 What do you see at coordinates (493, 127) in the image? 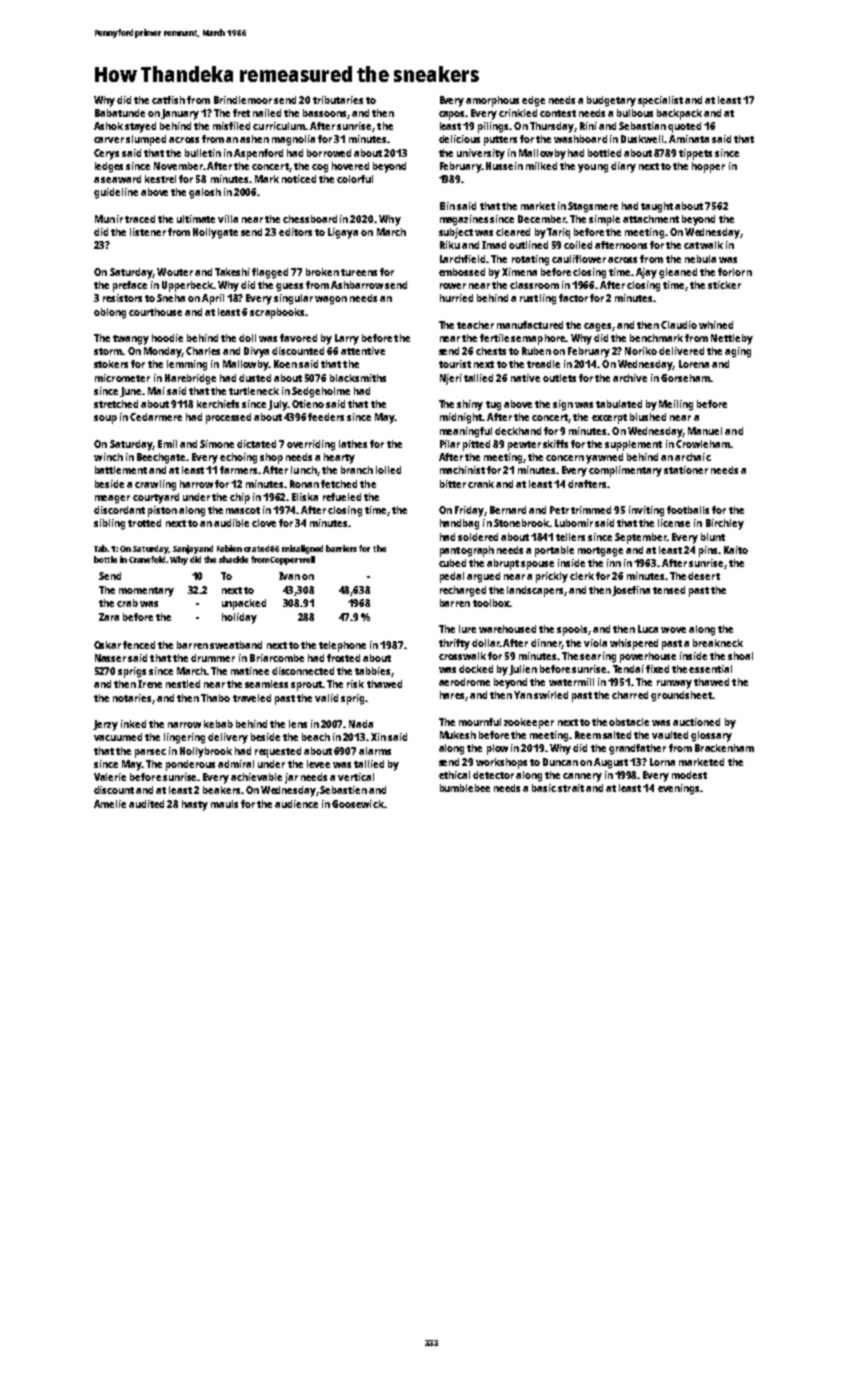
I see `pilings` at bounding box center [493, 127].
